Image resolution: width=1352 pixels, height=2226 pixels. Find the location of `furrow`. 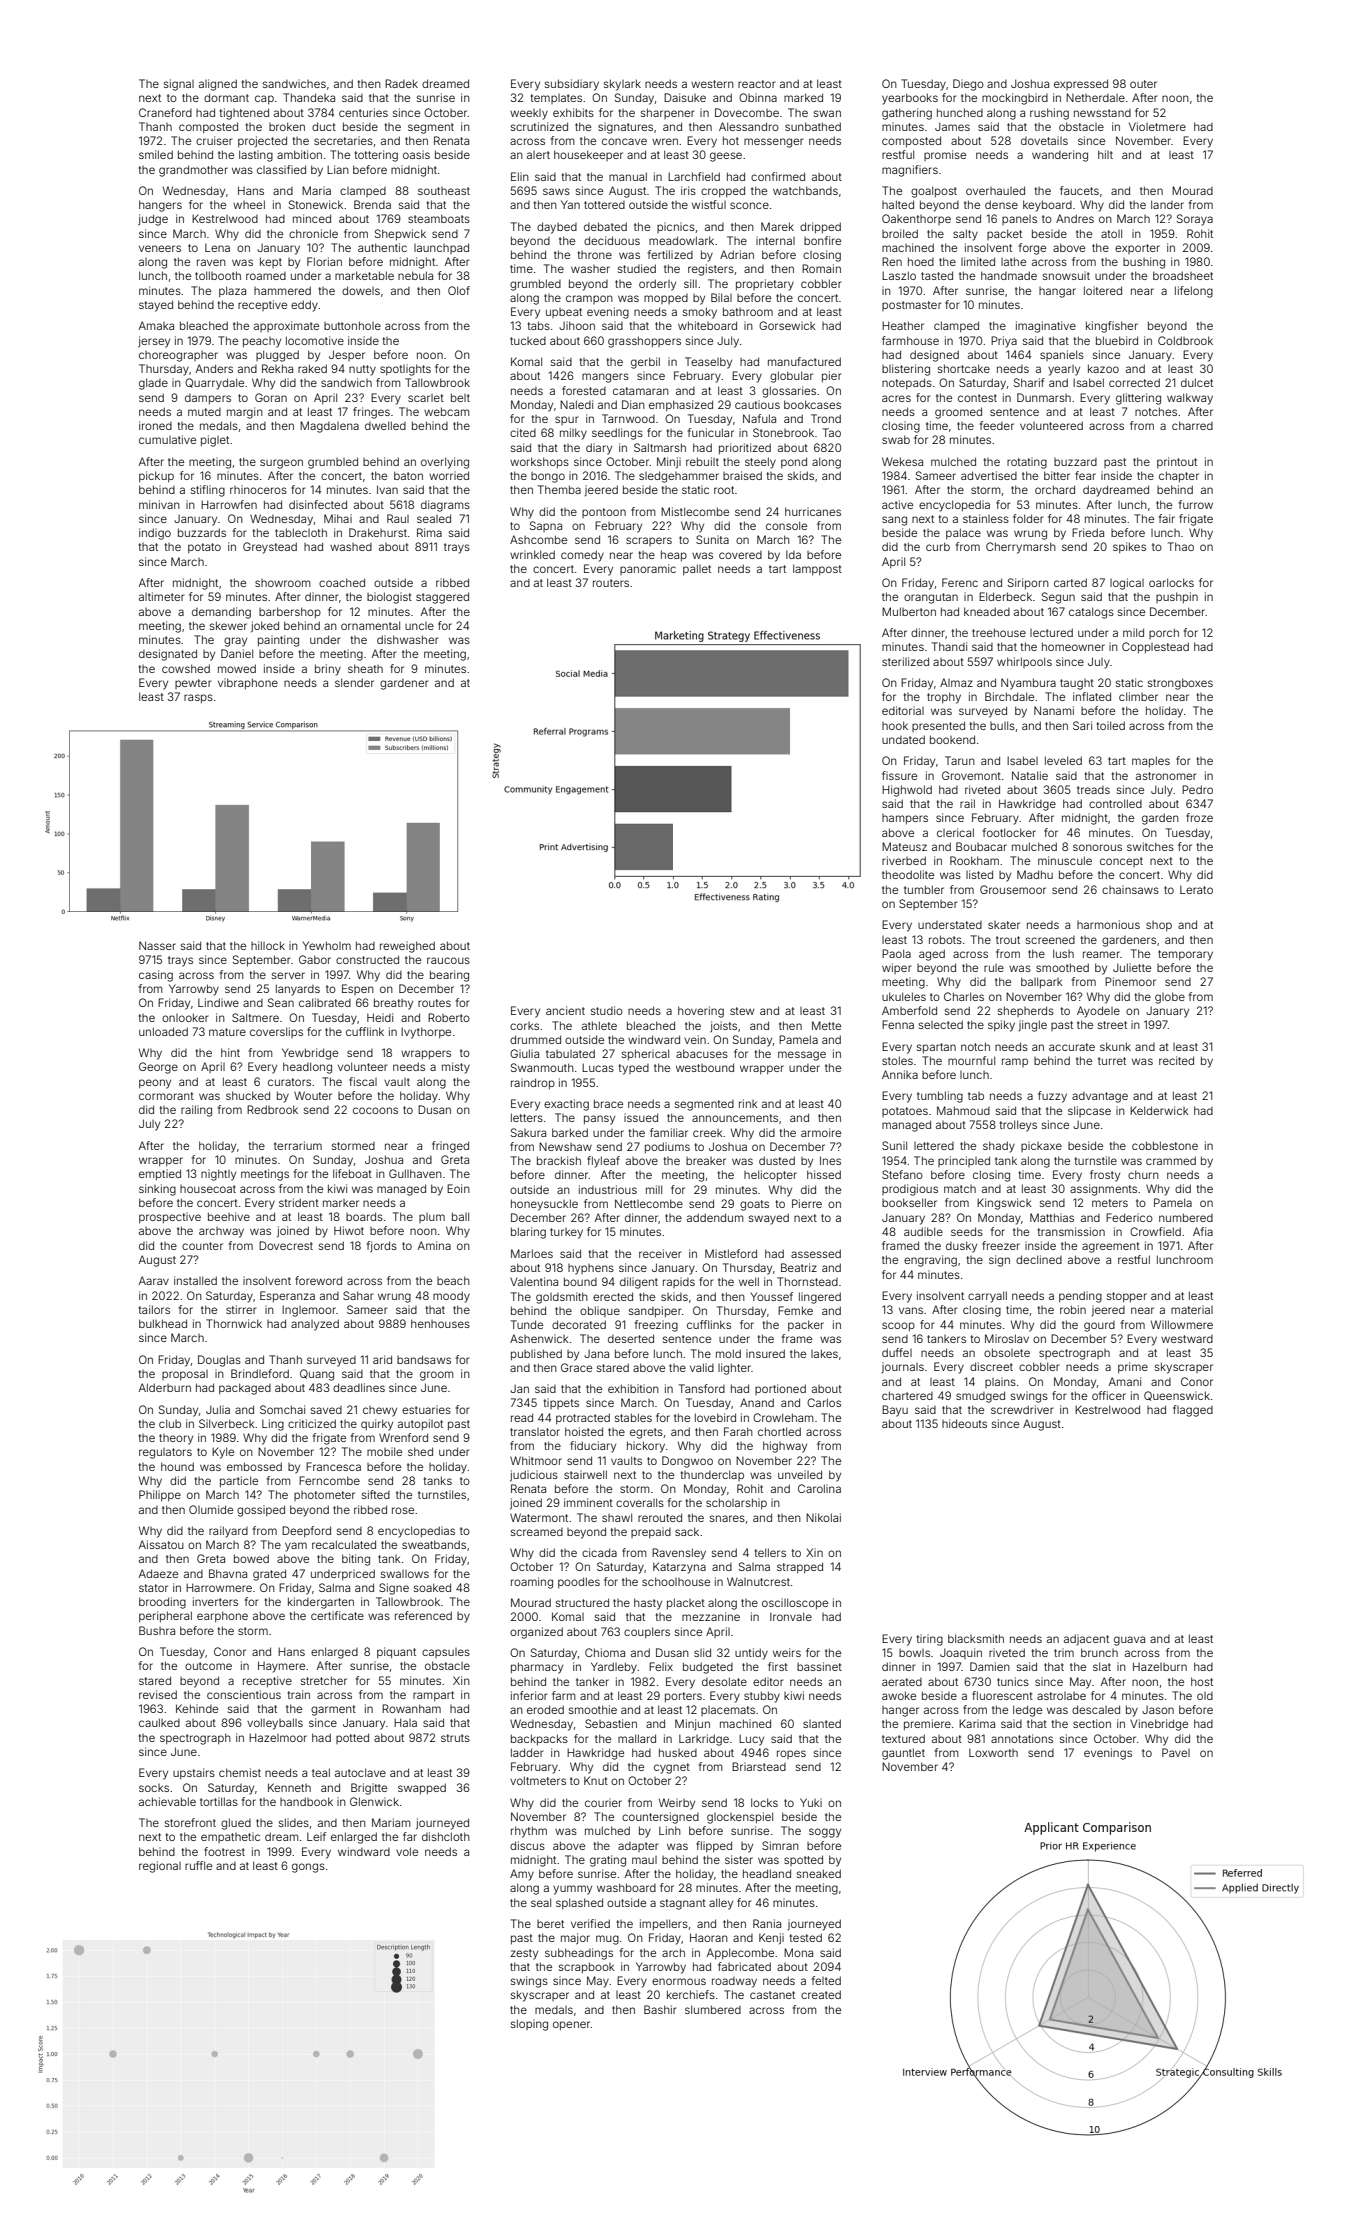

furrow is located at coordinates (1196, 504).
